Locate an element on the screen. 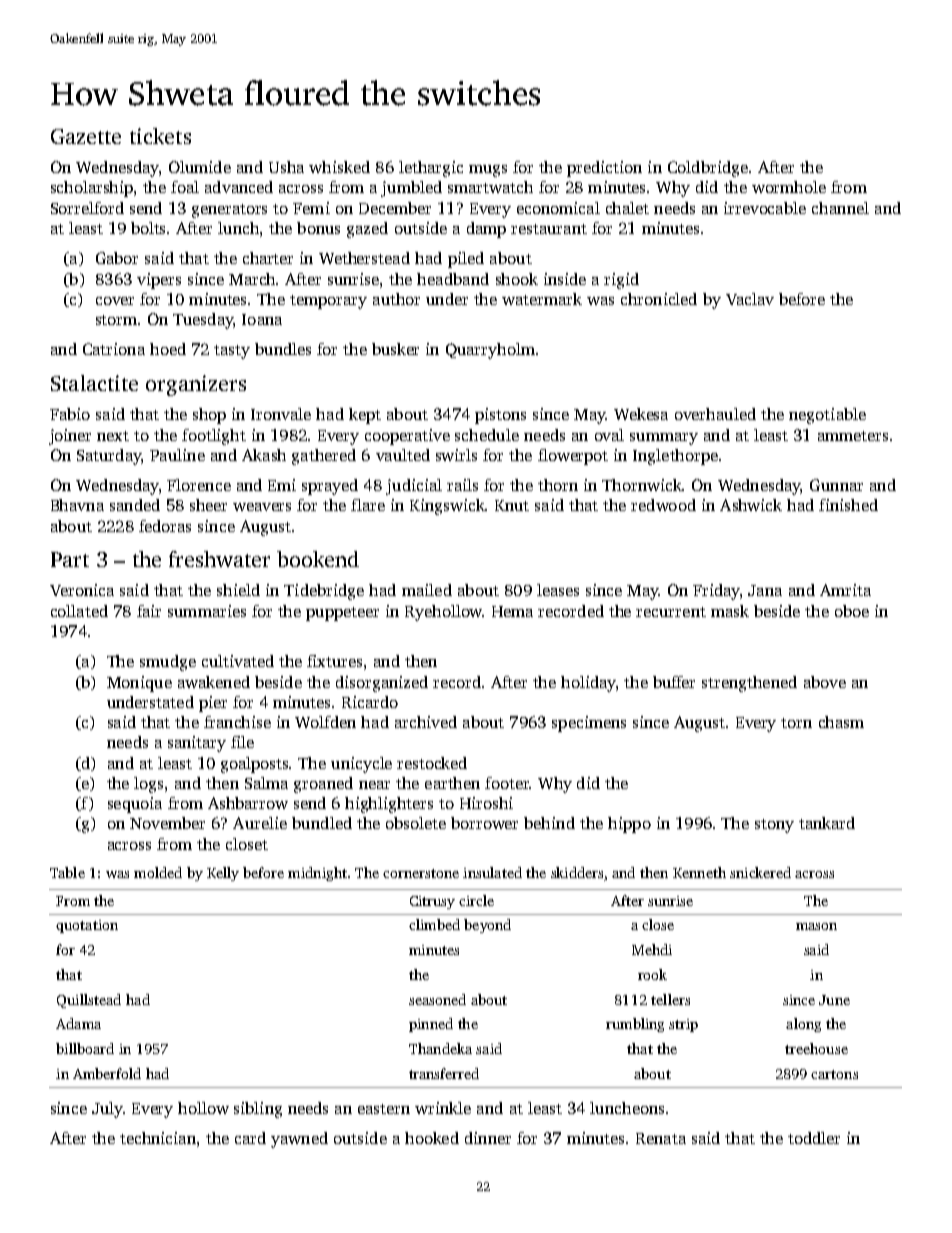 The image size is (952, 1233). tickets is located at coordinates (160, 136).
